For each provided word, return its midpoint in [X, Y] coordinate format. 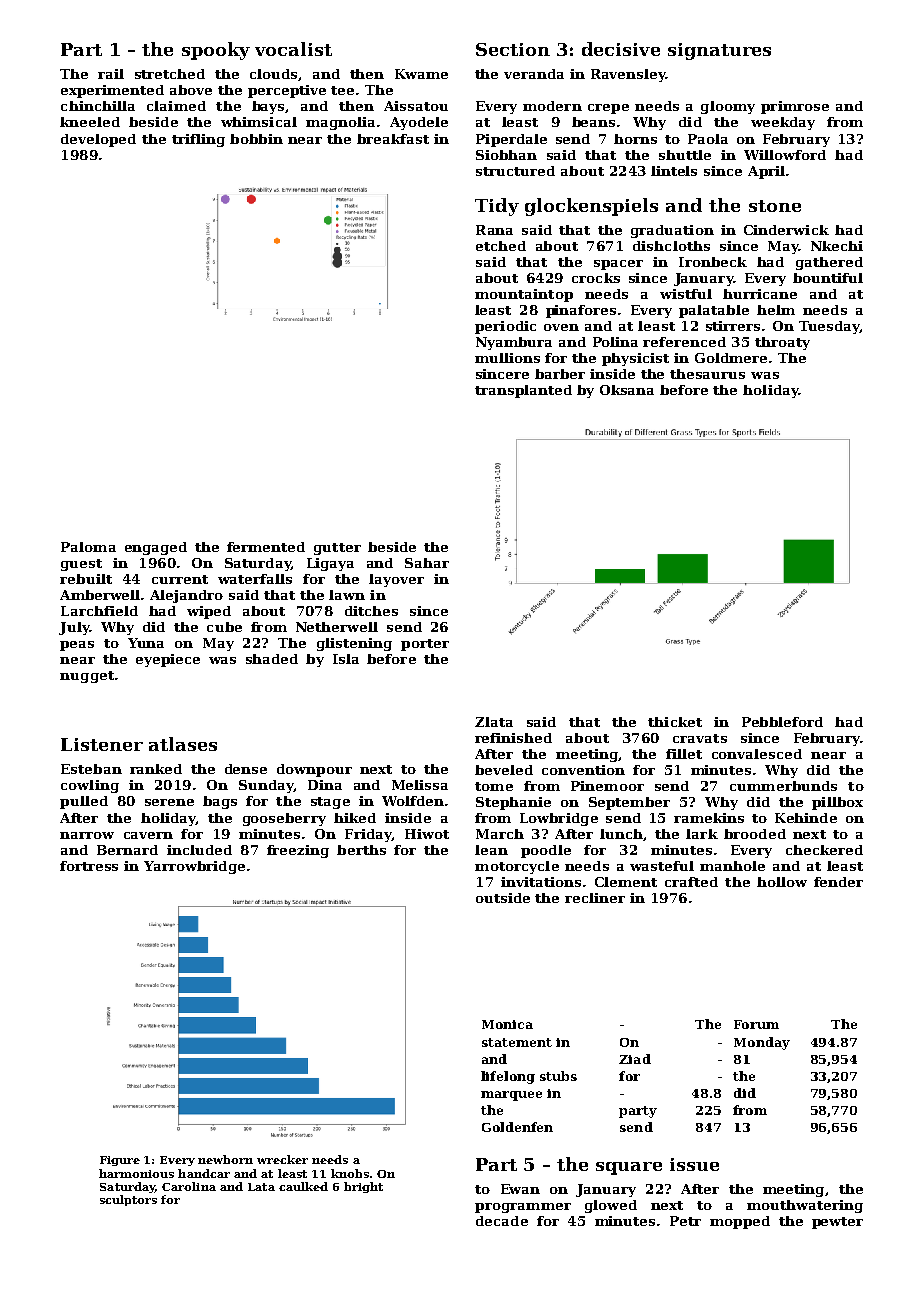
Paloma [88, 547]
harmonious [136, 1173]
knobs [350, 1173]
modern [552, 106]
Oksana [627, 390]
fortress [89, 866]
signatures [719, 51]
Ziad [635, 1059]
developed [98, 140]
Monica [507, 1024]
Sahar [427, 563]
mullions [507, 358]
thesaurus [707, 374]
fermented [266, 547]
